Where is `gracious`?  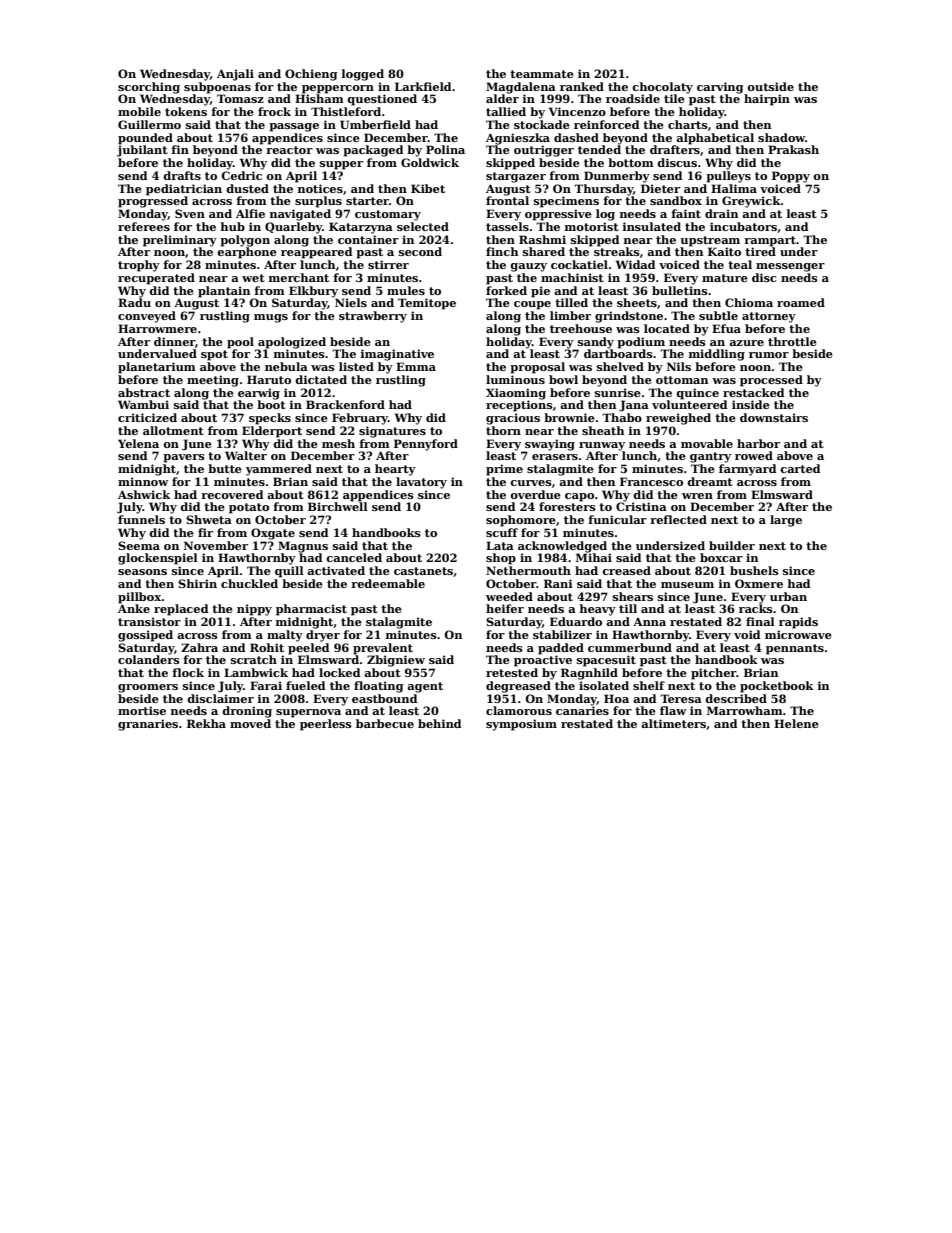
gracious is located at coordinates (513, 419).
